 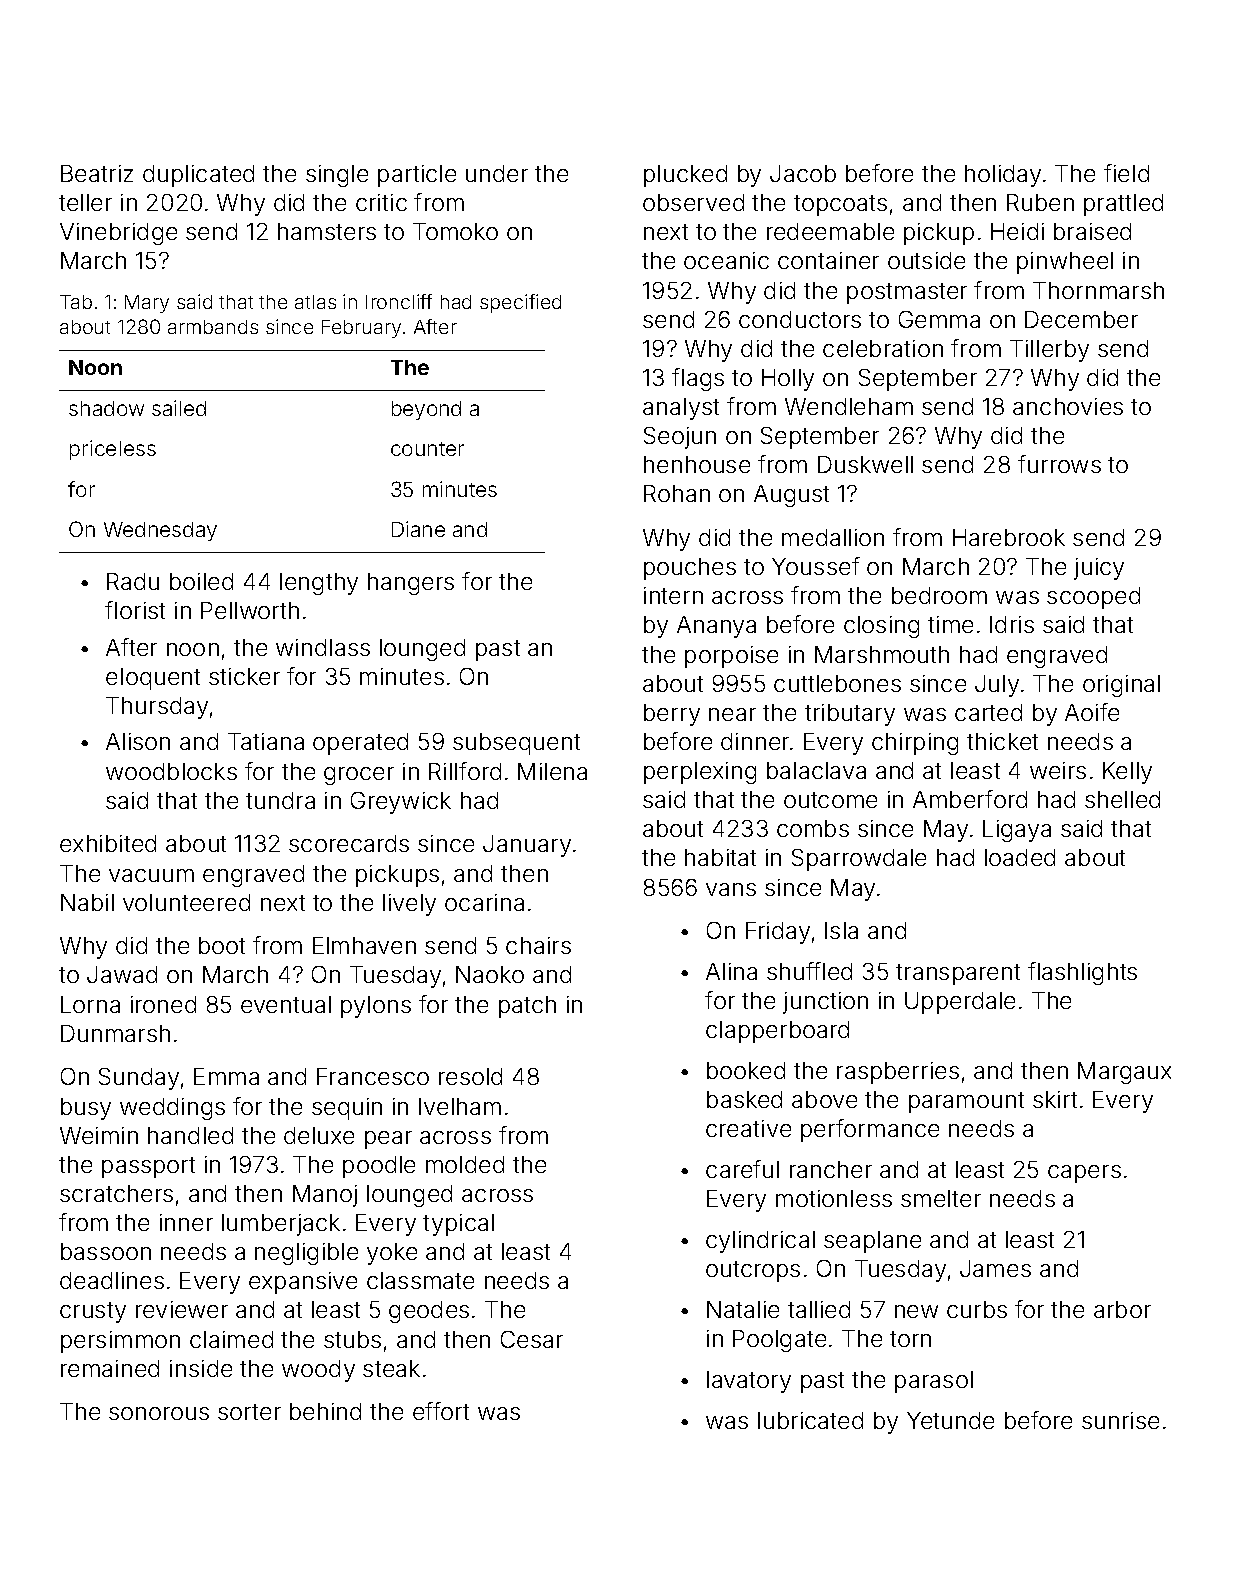 What do you see at coordinates (286, 1004) in the screenshot?
I see `eventual` at bounding box center [286, 1004].
